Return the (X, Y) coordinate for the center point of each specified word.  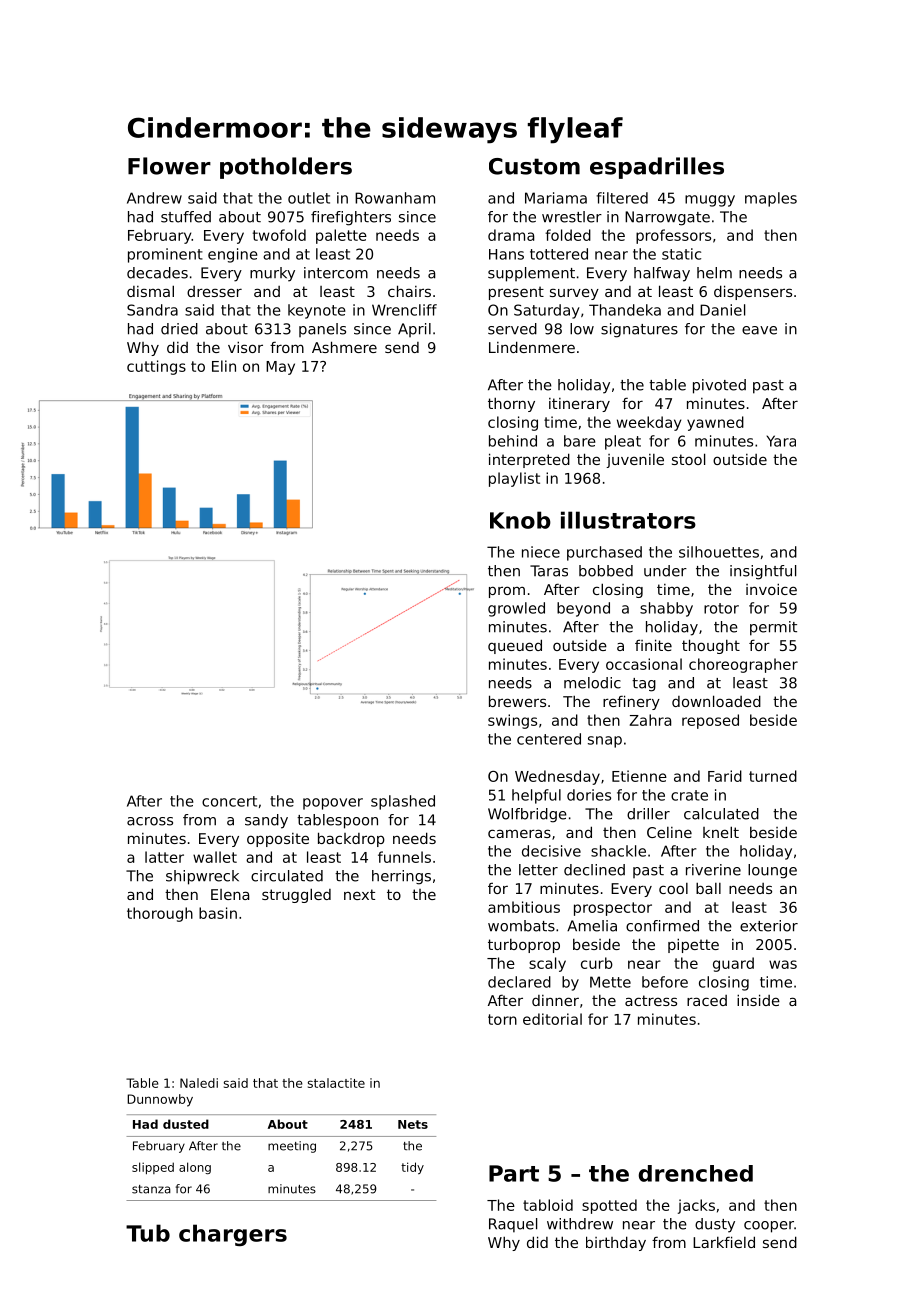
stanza (151, 1189)
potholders (286, 168)
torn (502, 1019)
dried (179, 329)
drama (511, 235)
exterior (769, 926)
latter (164, 857)
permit (773, 628)
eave (759, 330)
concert (229, 801)
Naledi (199, 1083)
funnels (404, 857)
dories (589, 795)
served (512, 329)
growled (516, 609)
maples (771, 199)
